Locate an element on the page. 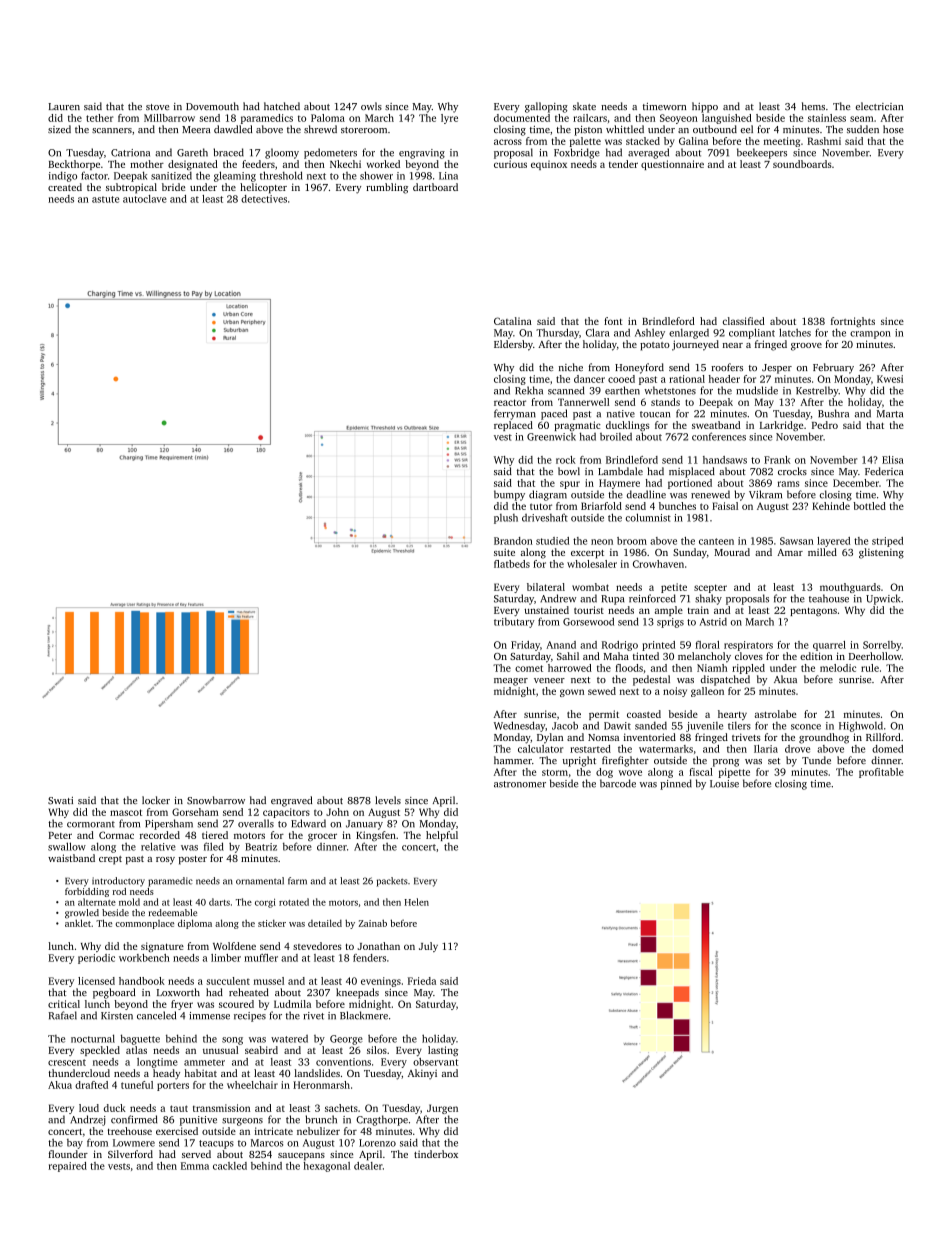 Image resolution: width=952 pixels, height=1233 pixels. Andrzej is located at coordinates (88, 1120).
